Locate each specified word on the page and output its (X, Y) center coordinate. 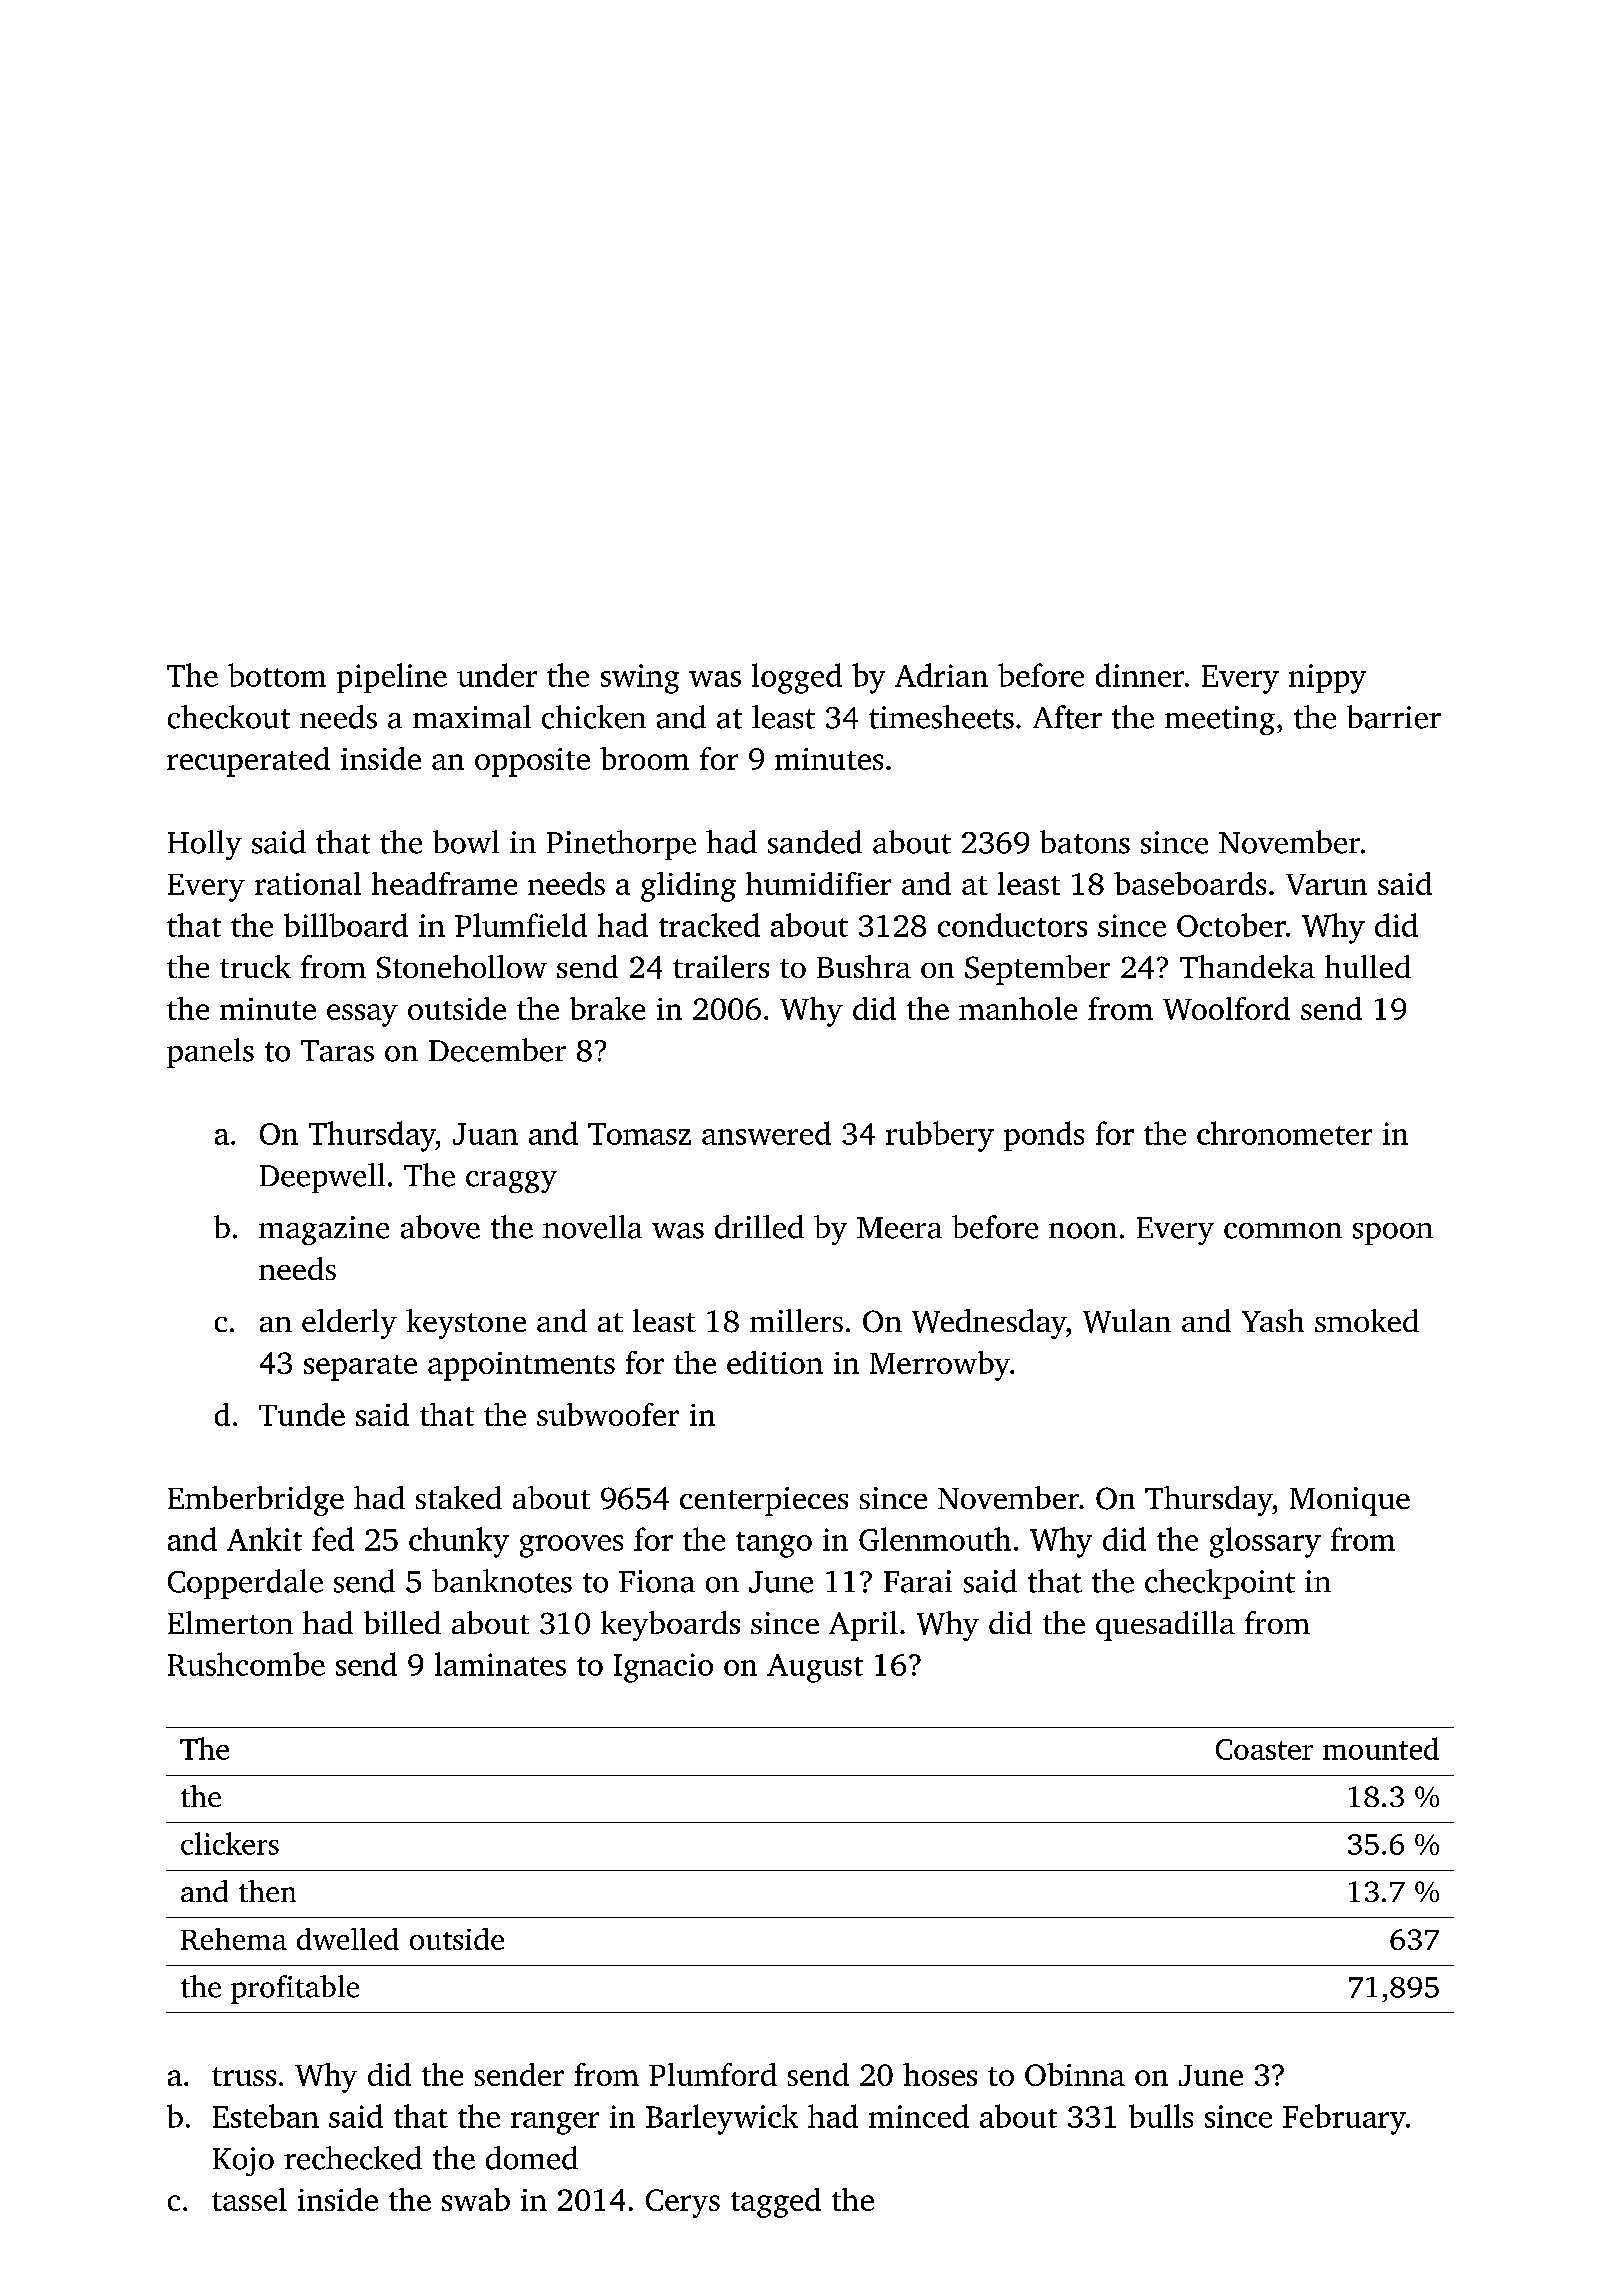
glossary (1265, 1542)
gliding (688, 887)
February (1344, 2119)
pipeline (392, 678)
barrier (1394, 717)
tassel (249, 2199)
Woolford (1226, 1008)
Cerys (683, 2203)
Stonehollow (462, 967)
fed (333, 1539)
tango (774, 1545)
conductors (1012, 925)
